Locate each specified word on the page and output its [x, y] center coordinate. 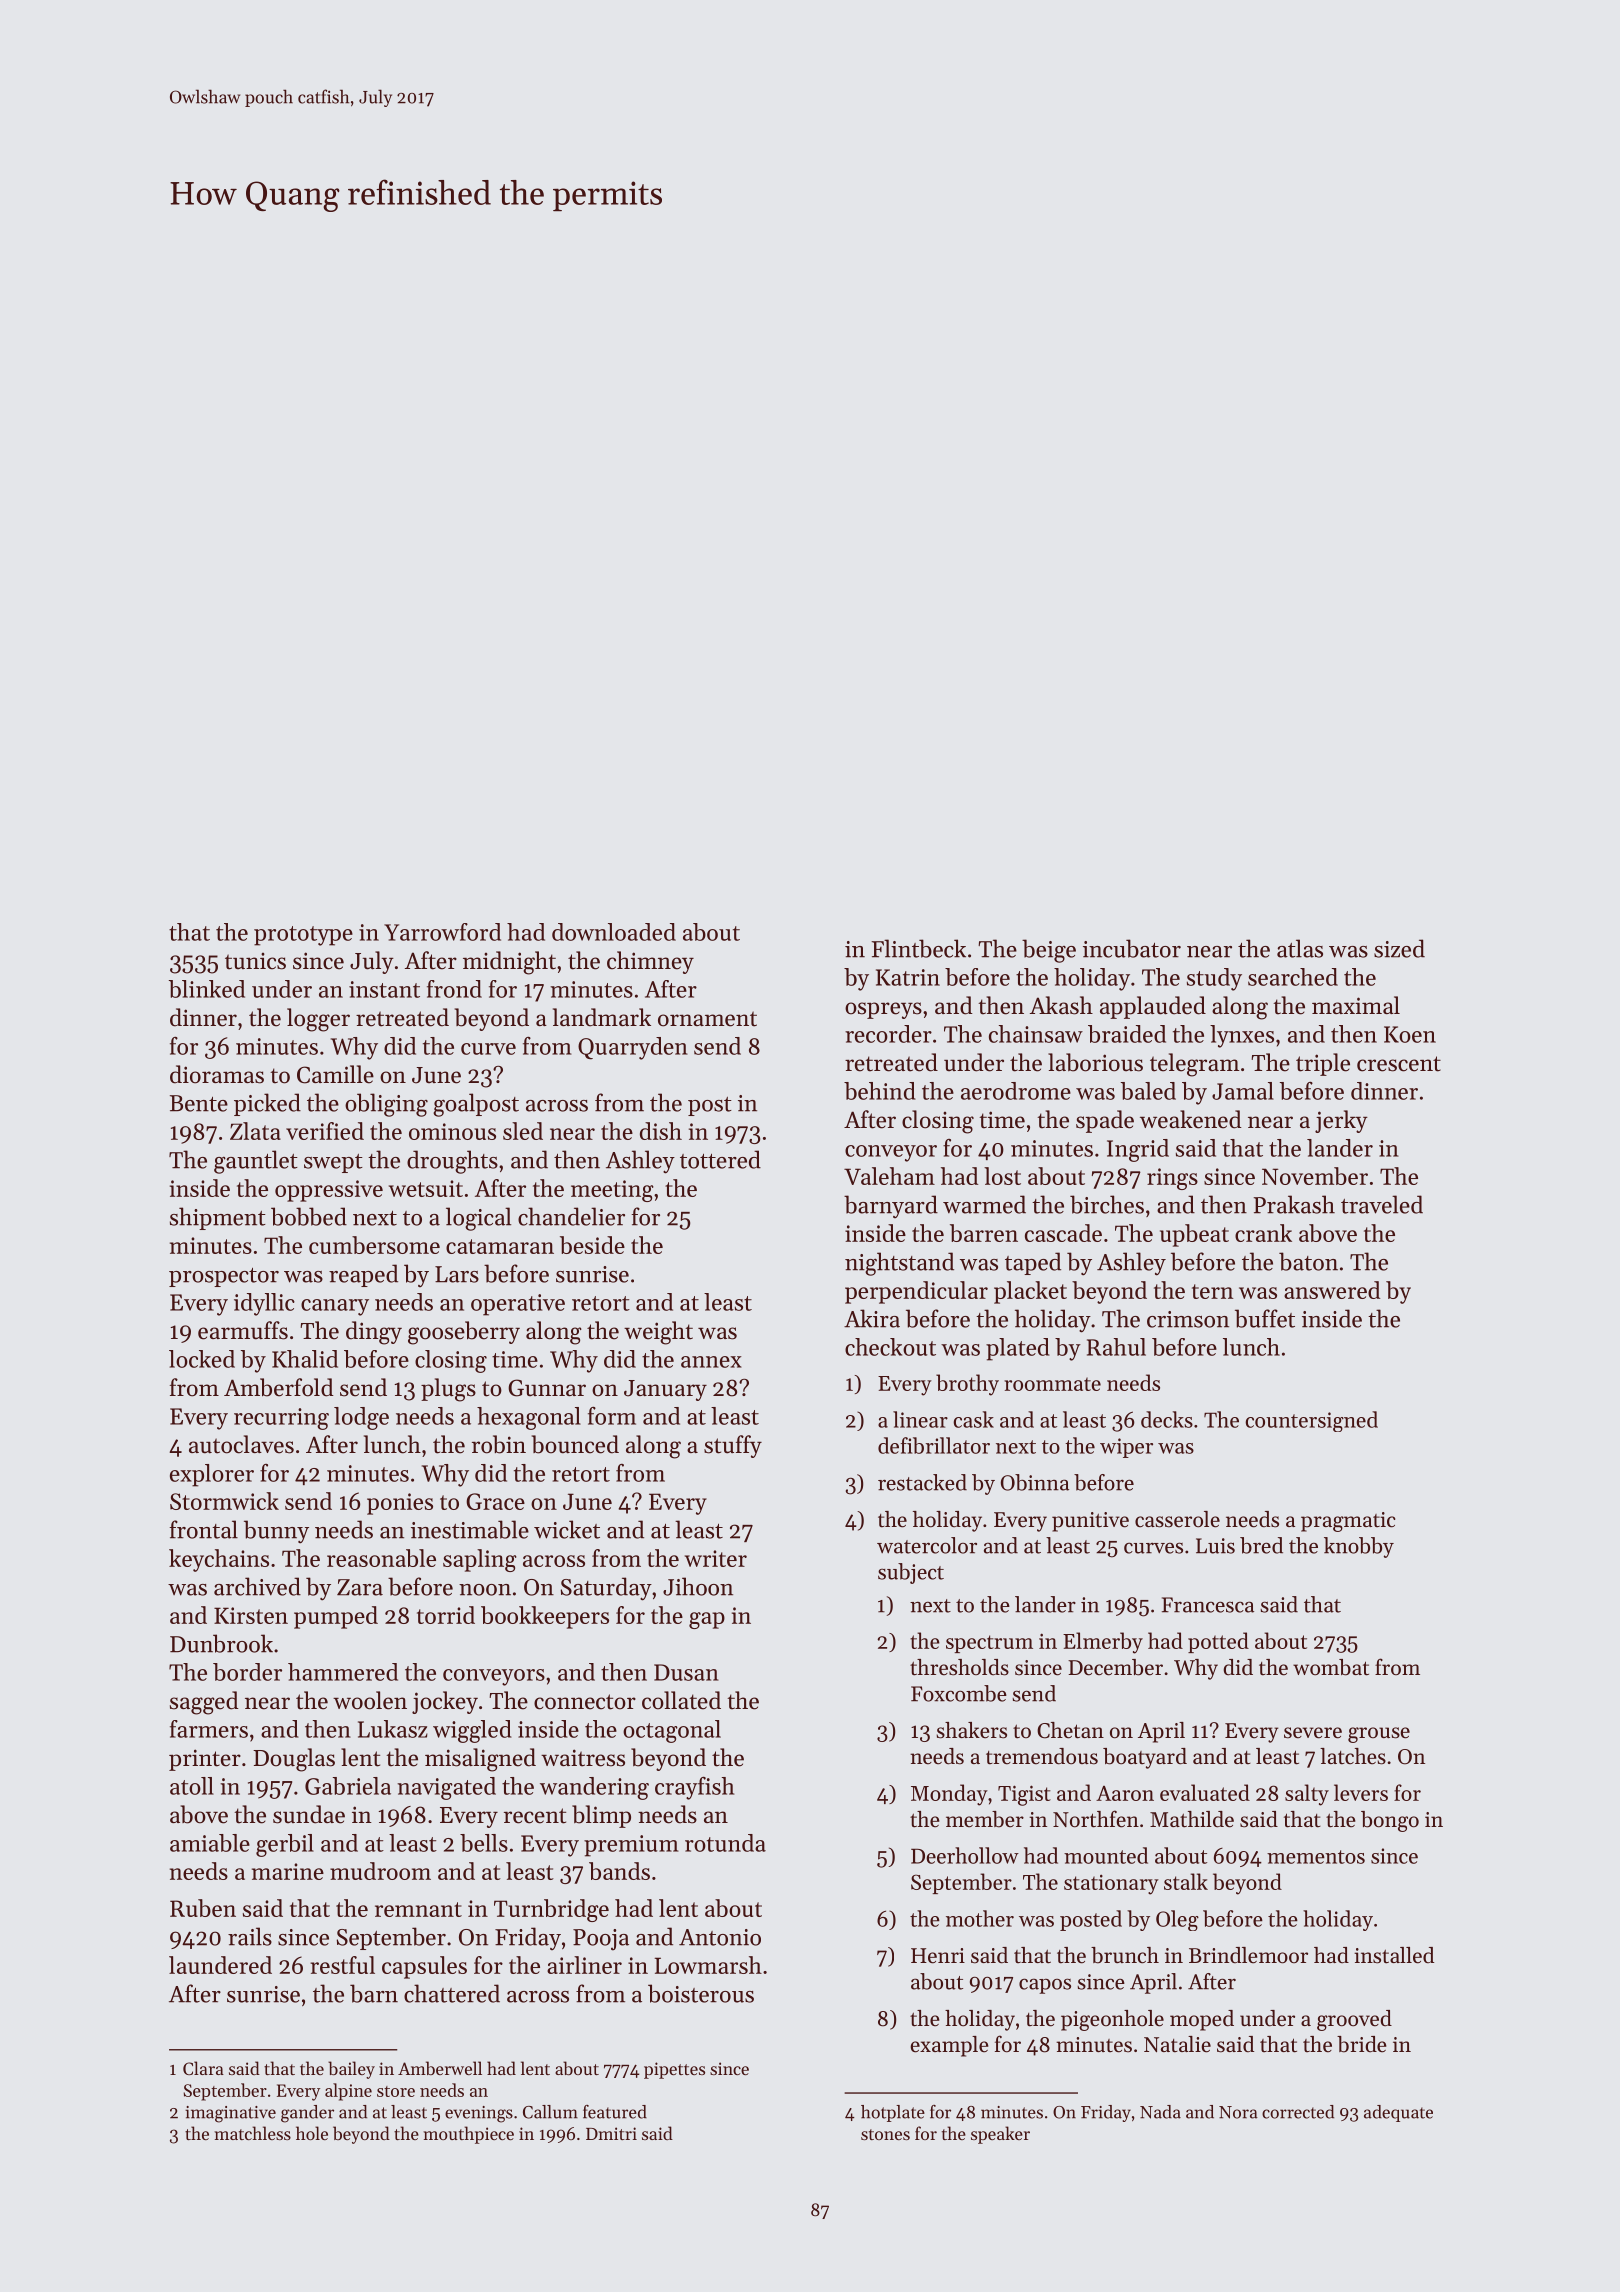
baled [1148, 1091]
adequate [1398, 2113]
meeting [612, 1191]
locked [202, 1359]
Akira [872, 1318]
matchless [252, 2133]
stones [885, 2134]
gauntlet [256, 1162]
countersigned [1311, 1421]
